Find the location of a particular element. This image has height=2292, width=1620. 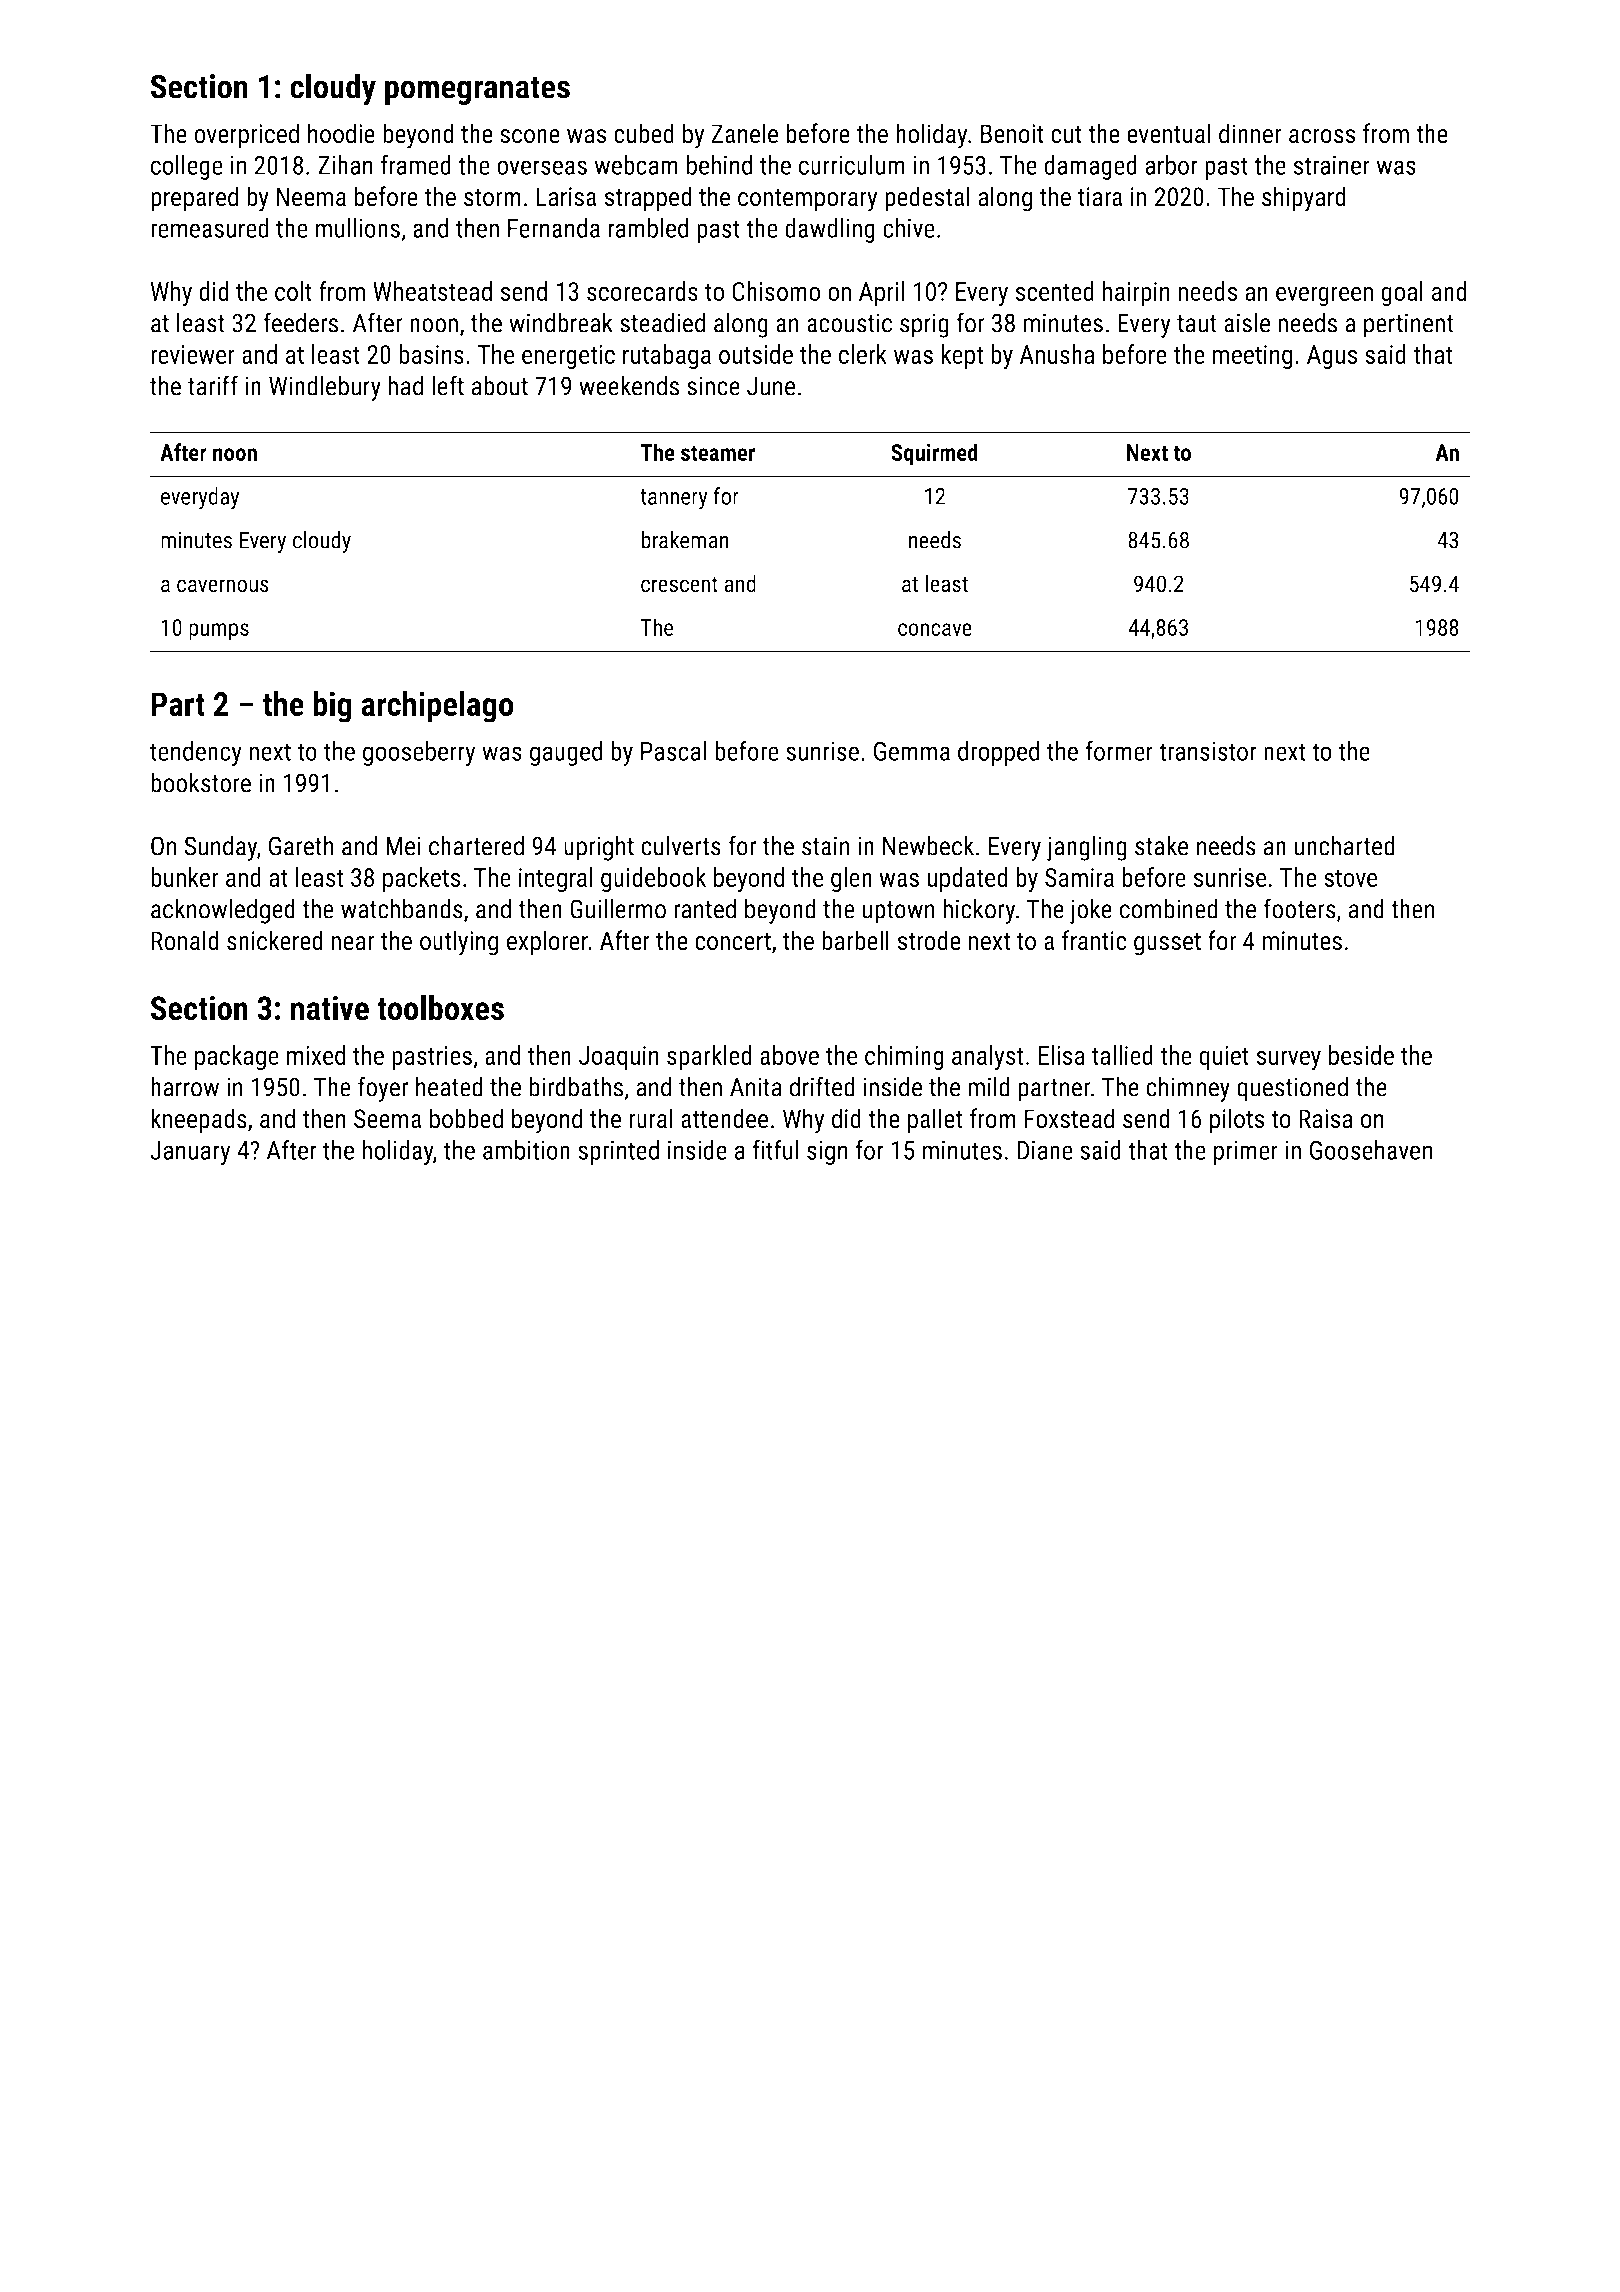

prepared is located at coordinates (194, 199).
